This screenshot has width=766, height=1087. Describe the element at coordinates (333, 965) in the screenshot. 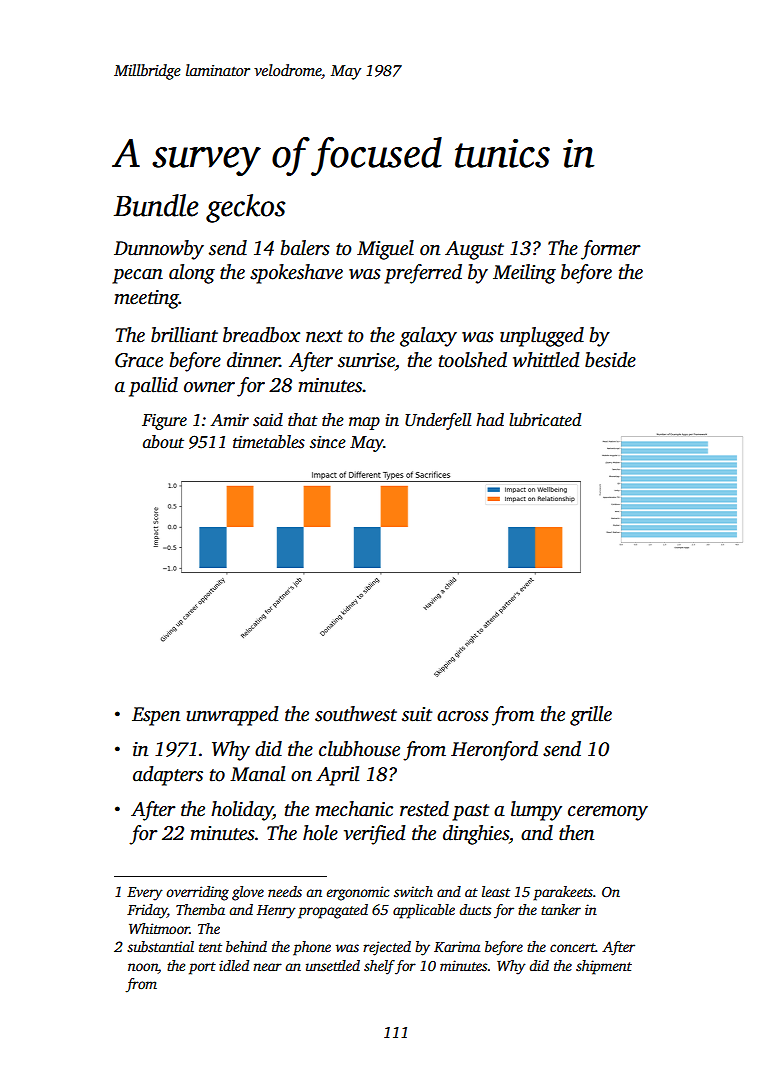

I see `unsettled` at that location.
